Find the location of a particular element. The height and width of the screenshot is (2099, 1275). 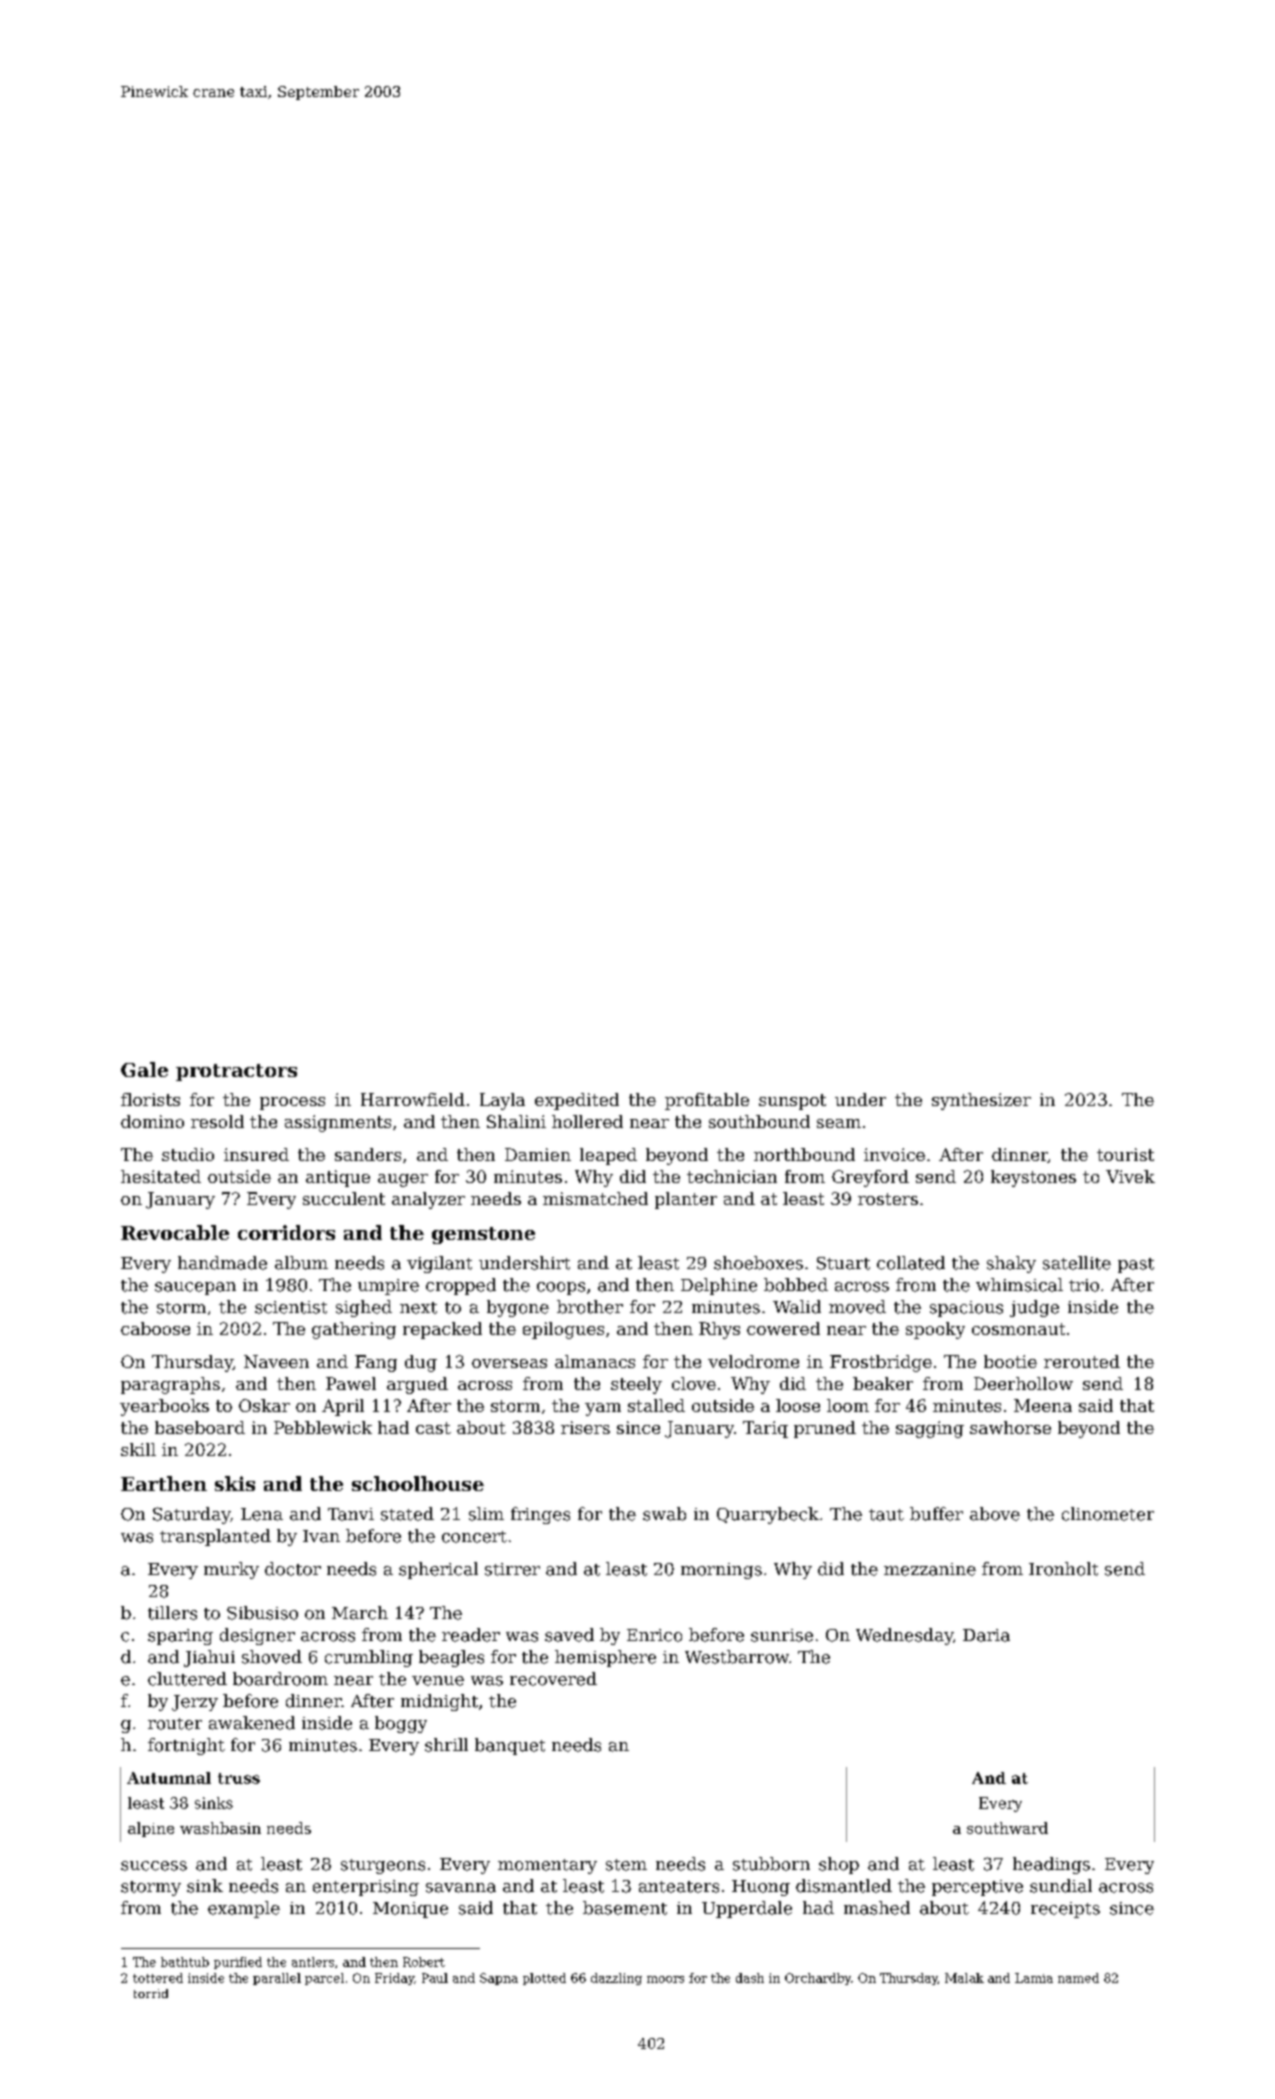

epilogues is located at coordinates (563, 1330).
